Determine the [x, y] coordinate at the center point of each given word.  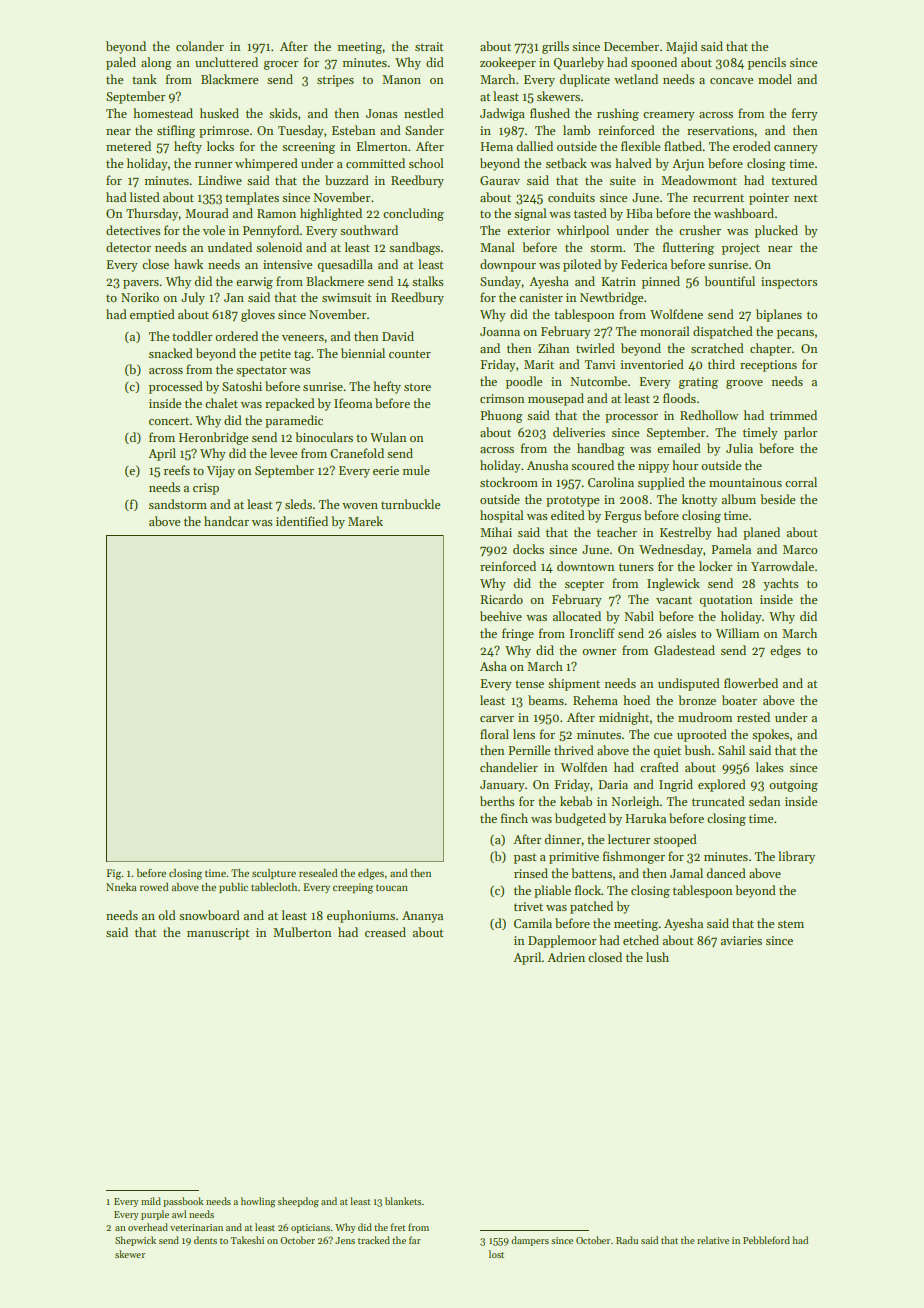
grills [555, 47]
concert [169, 421]
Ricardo [501, 599]
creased [385, 932]
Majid [682, 47]
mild [151, 1201]
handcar [226, 521]
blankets [403, 1201]
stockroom [509, 482]
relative [713, 1240]
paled [121, 63]
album [739, 499]
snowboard [209, 915]
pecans [795, 334]
